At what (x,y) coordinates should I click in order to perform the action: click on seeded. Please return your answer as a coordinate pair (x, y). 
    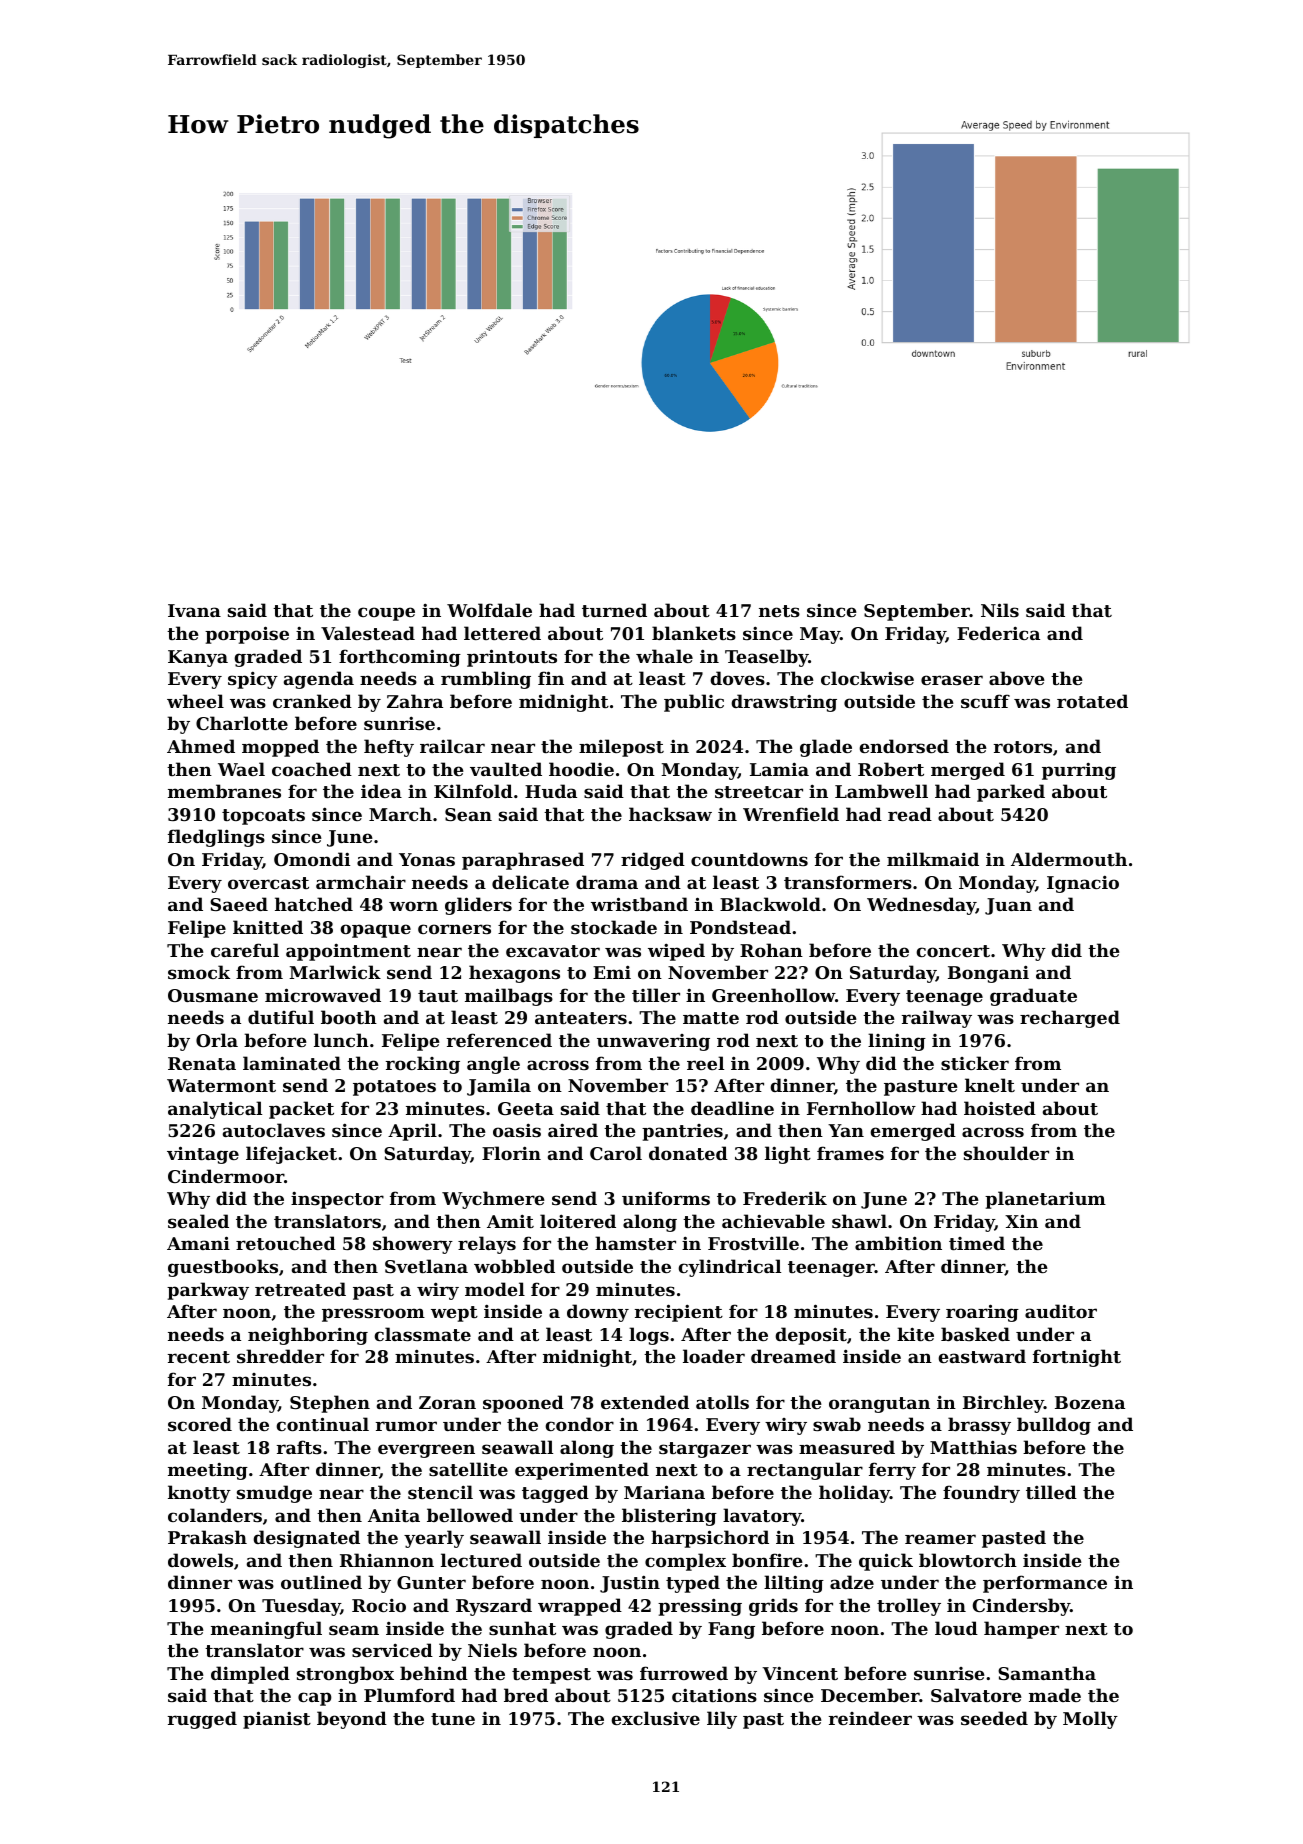
    Looking at the image, I should click on (994, 1718).
